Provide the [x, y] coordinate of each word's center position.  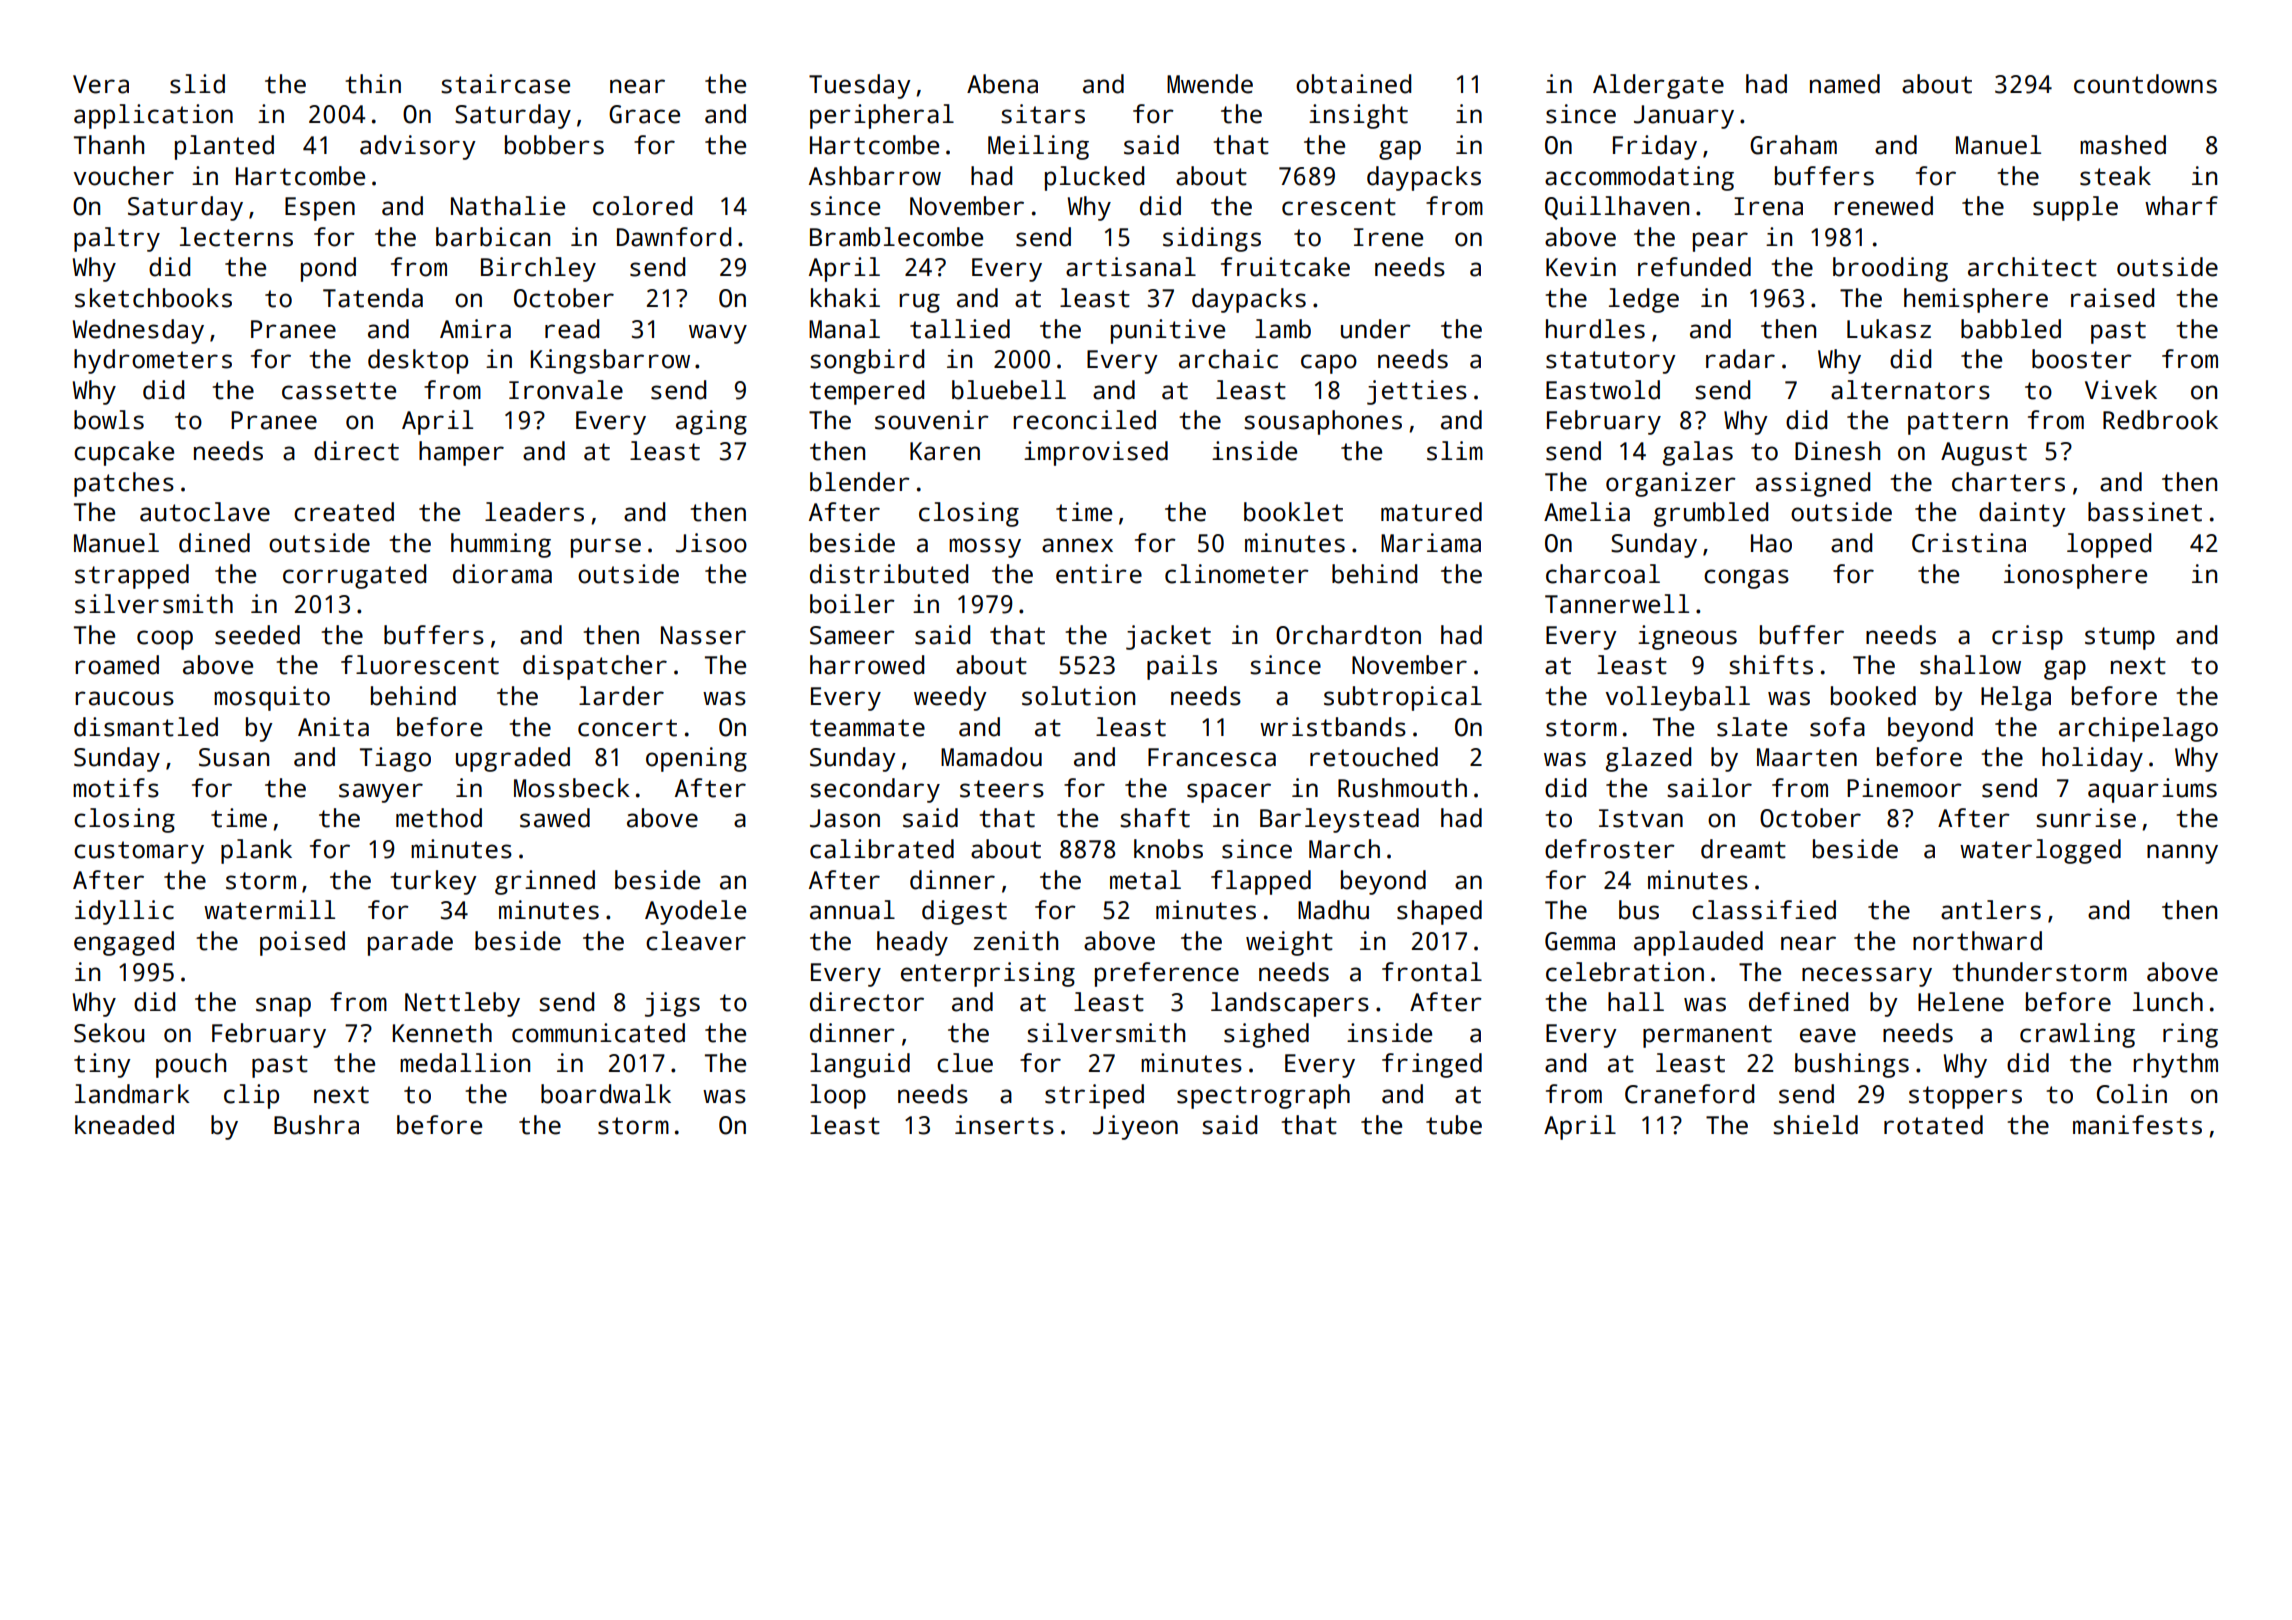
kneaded [124, 1125]
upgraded [513, 759]
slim [1455, 451]
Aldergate [1658, 86]
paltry [117, 239]
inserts [1004, 1125]
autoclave [205, 512]
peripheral [882, 116]
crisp [2027, 637]
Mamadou [991, 757]
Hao [1771, 543]
